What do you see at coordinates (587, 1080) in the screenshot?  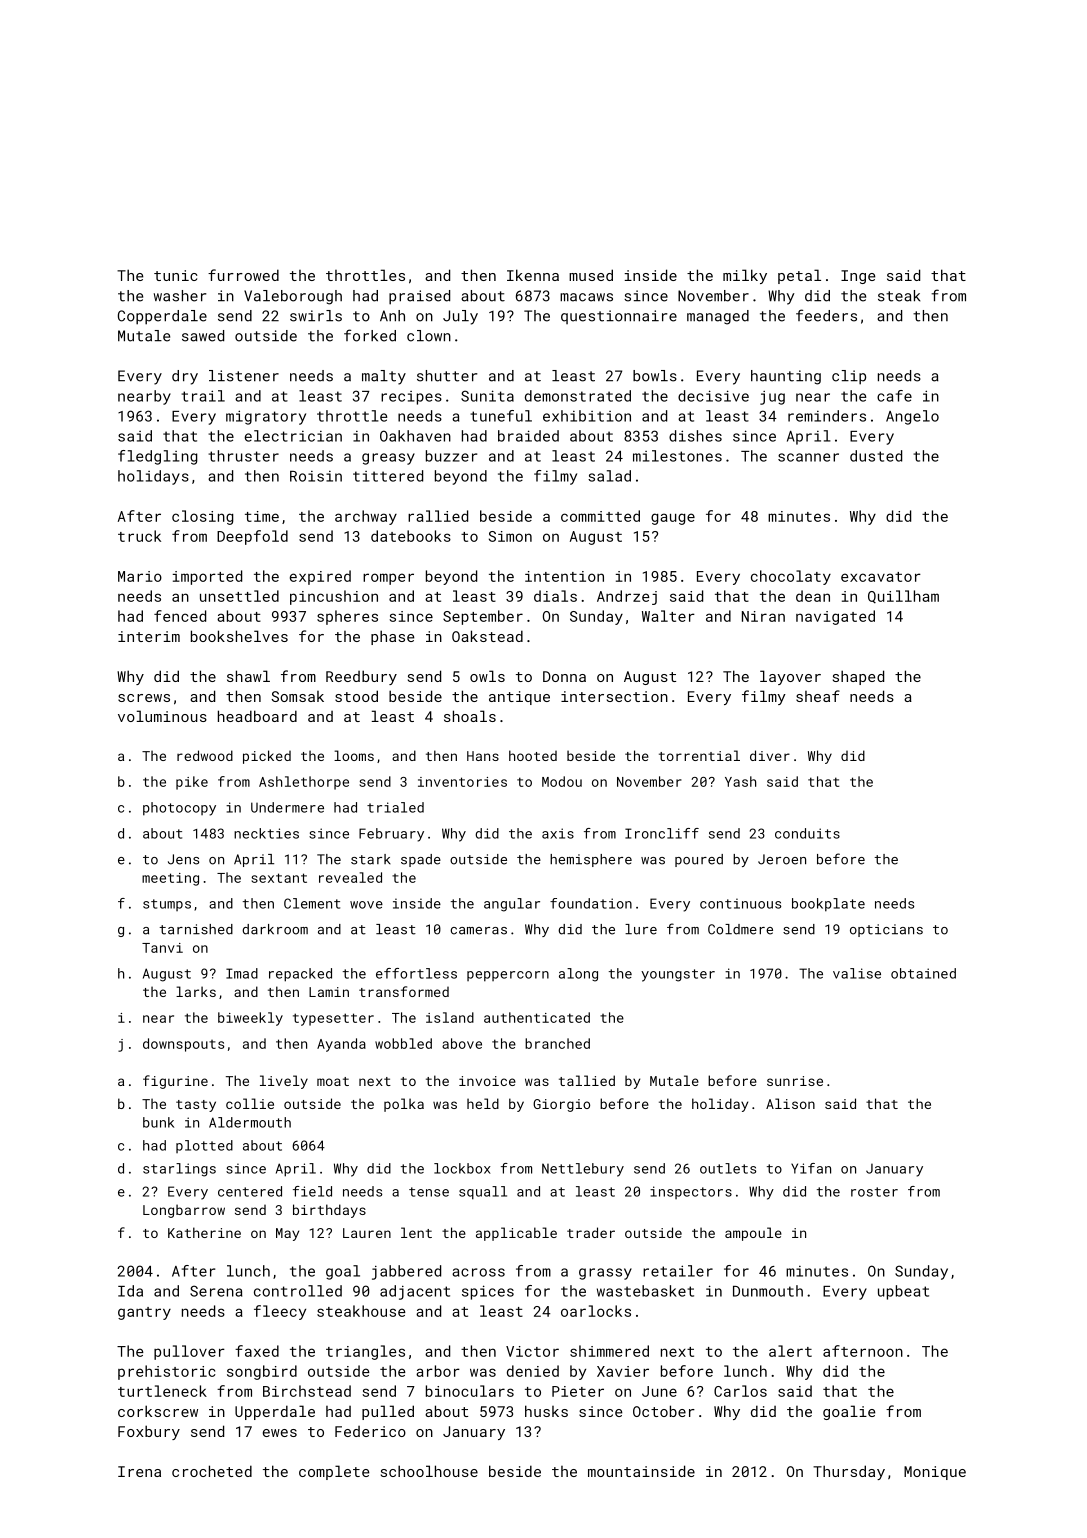 I see `tallied` at bounding box center [587, 1080].
